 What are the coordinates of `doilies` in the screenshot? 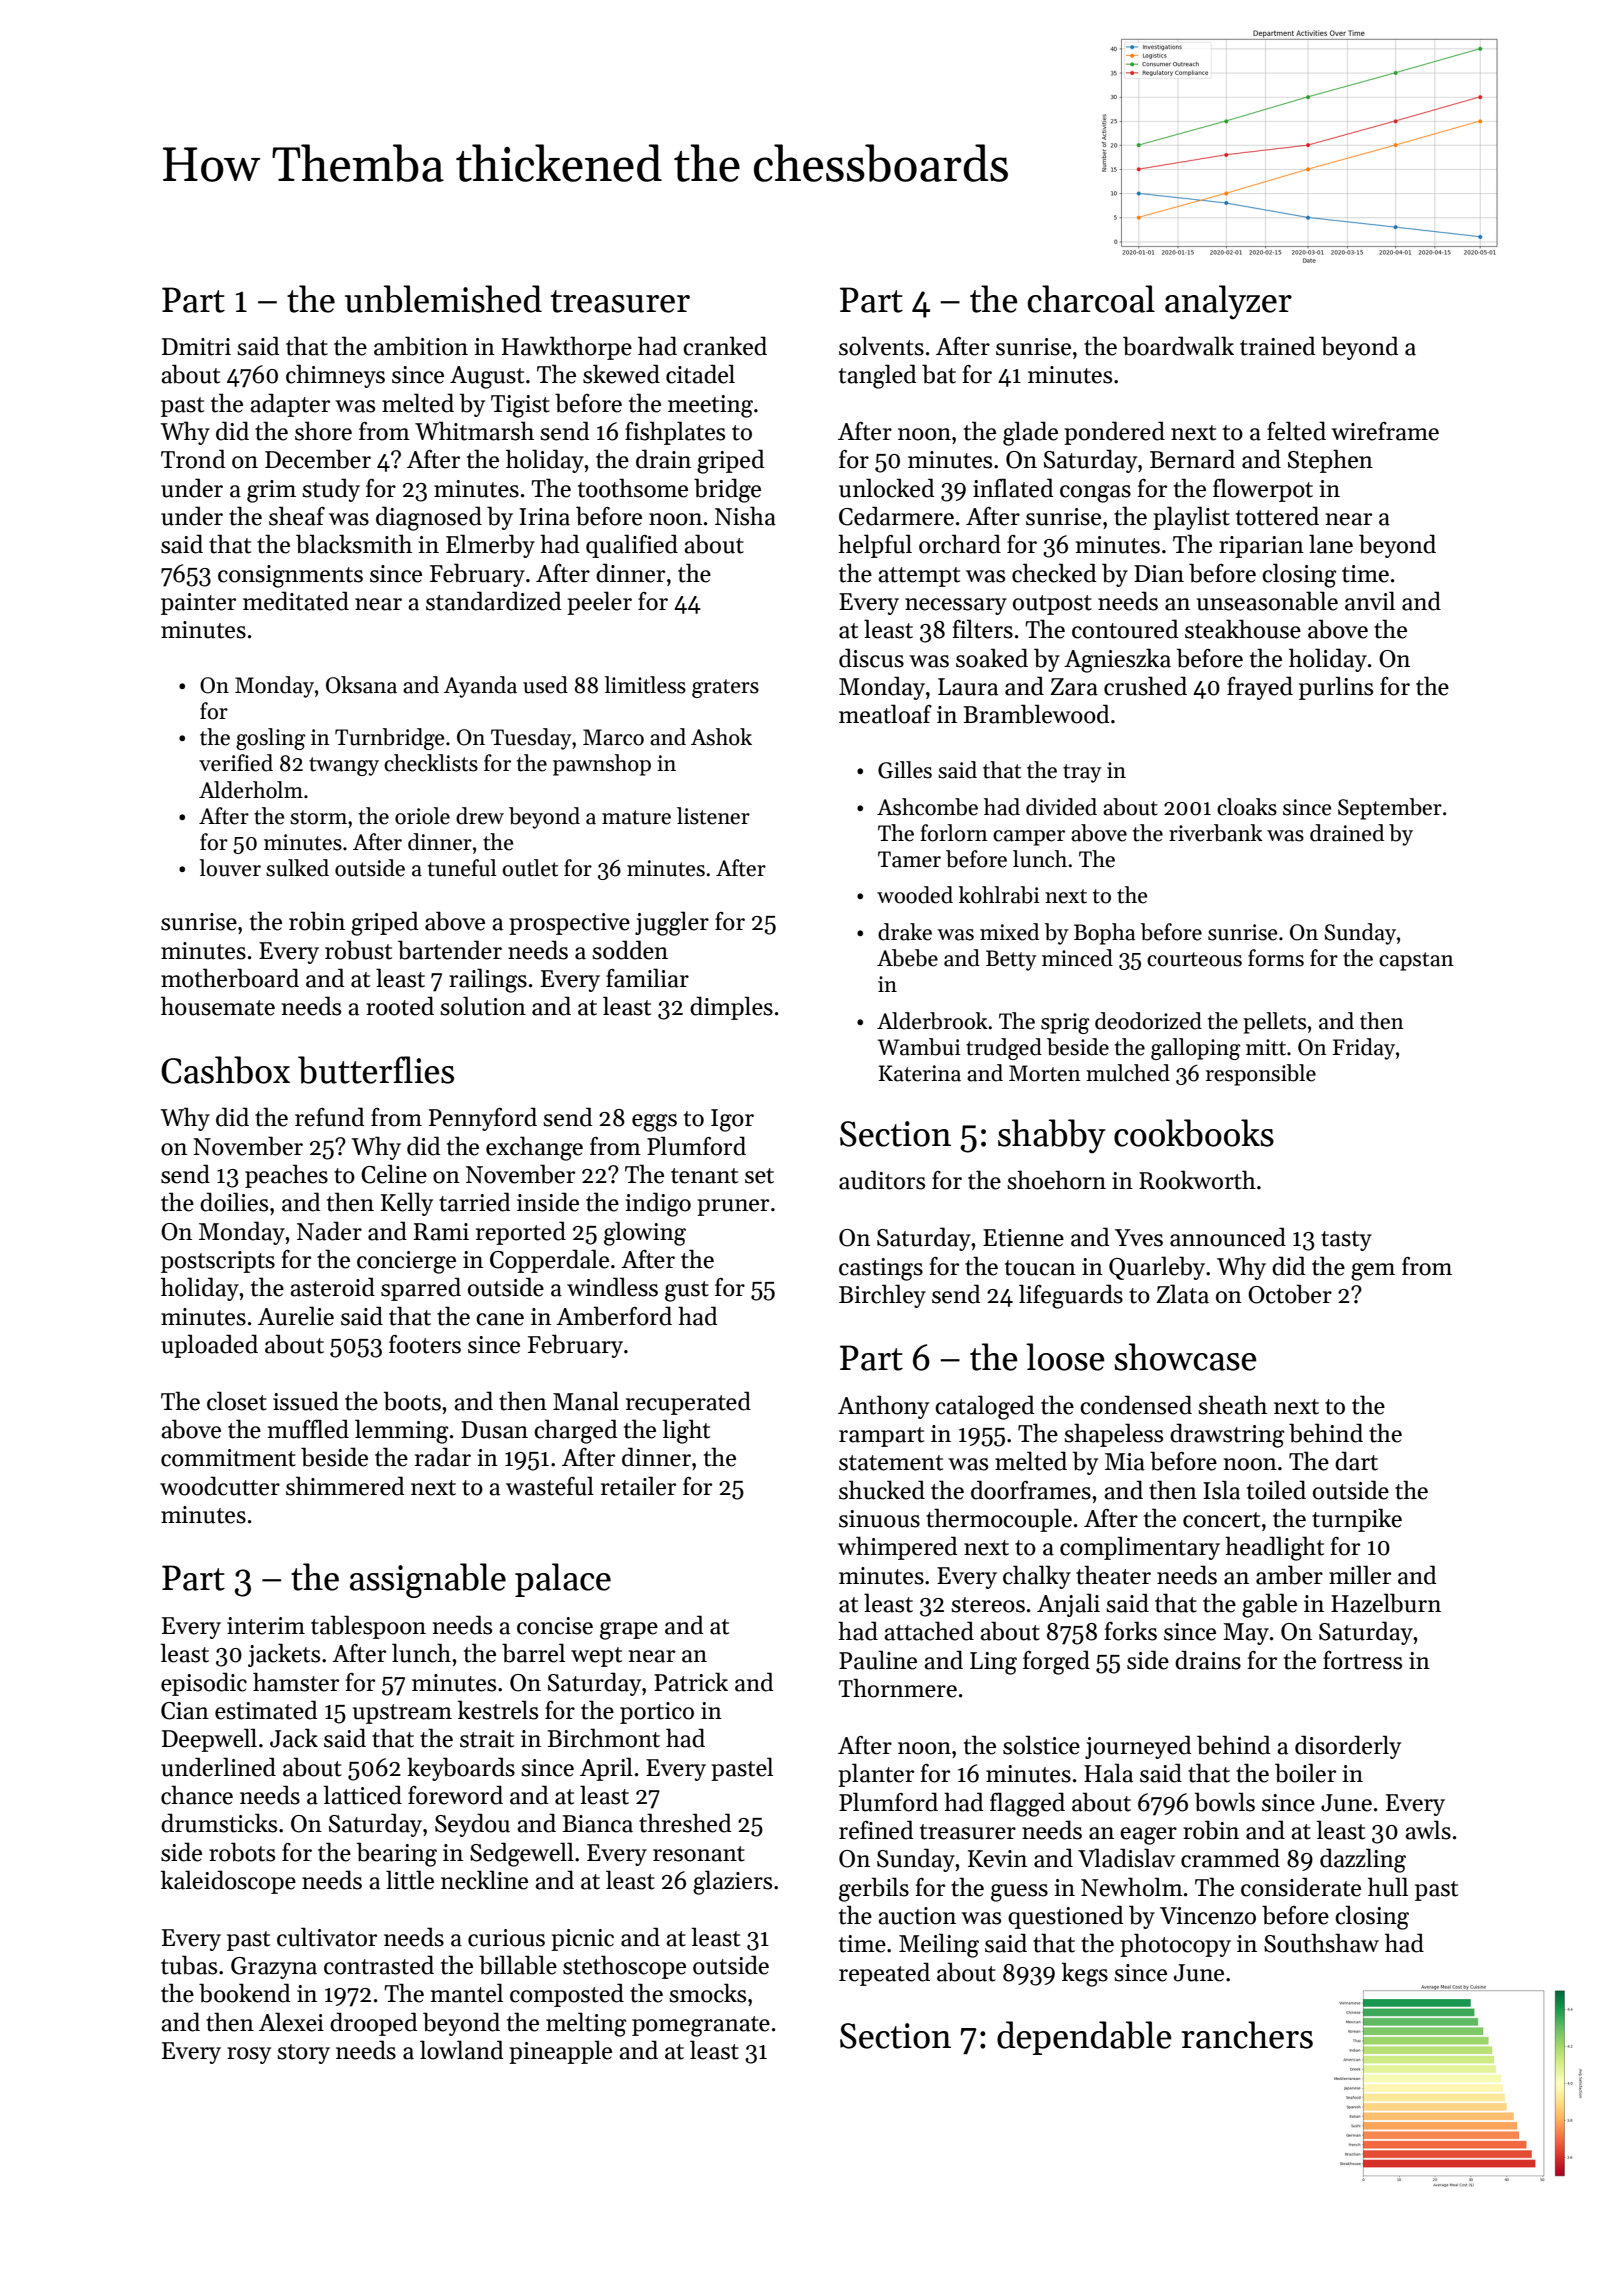 It's located at (234, 1202).
